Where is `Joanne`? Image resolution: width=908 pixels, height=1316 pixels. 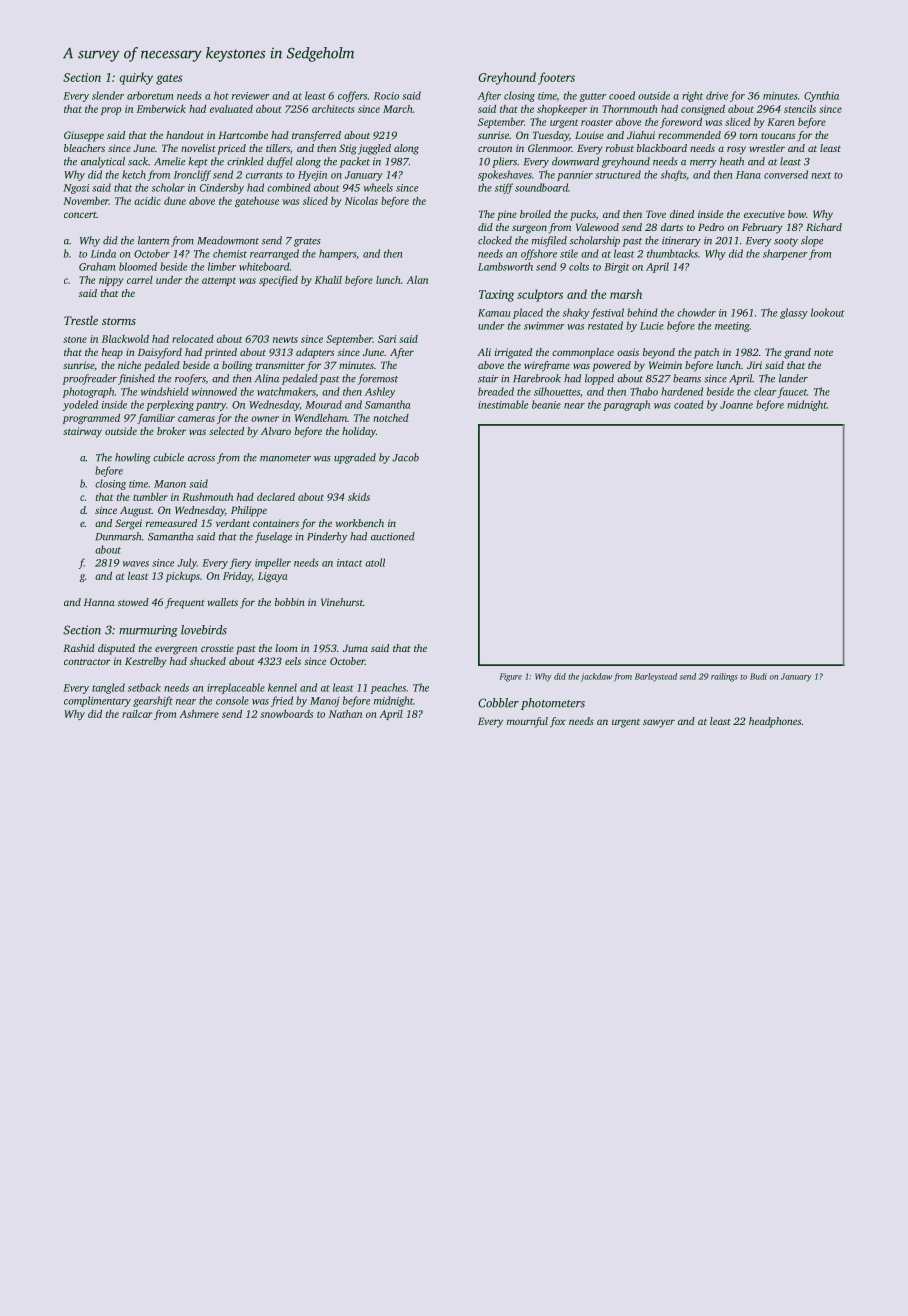 Joanne is located at coordinates (736, 405).
